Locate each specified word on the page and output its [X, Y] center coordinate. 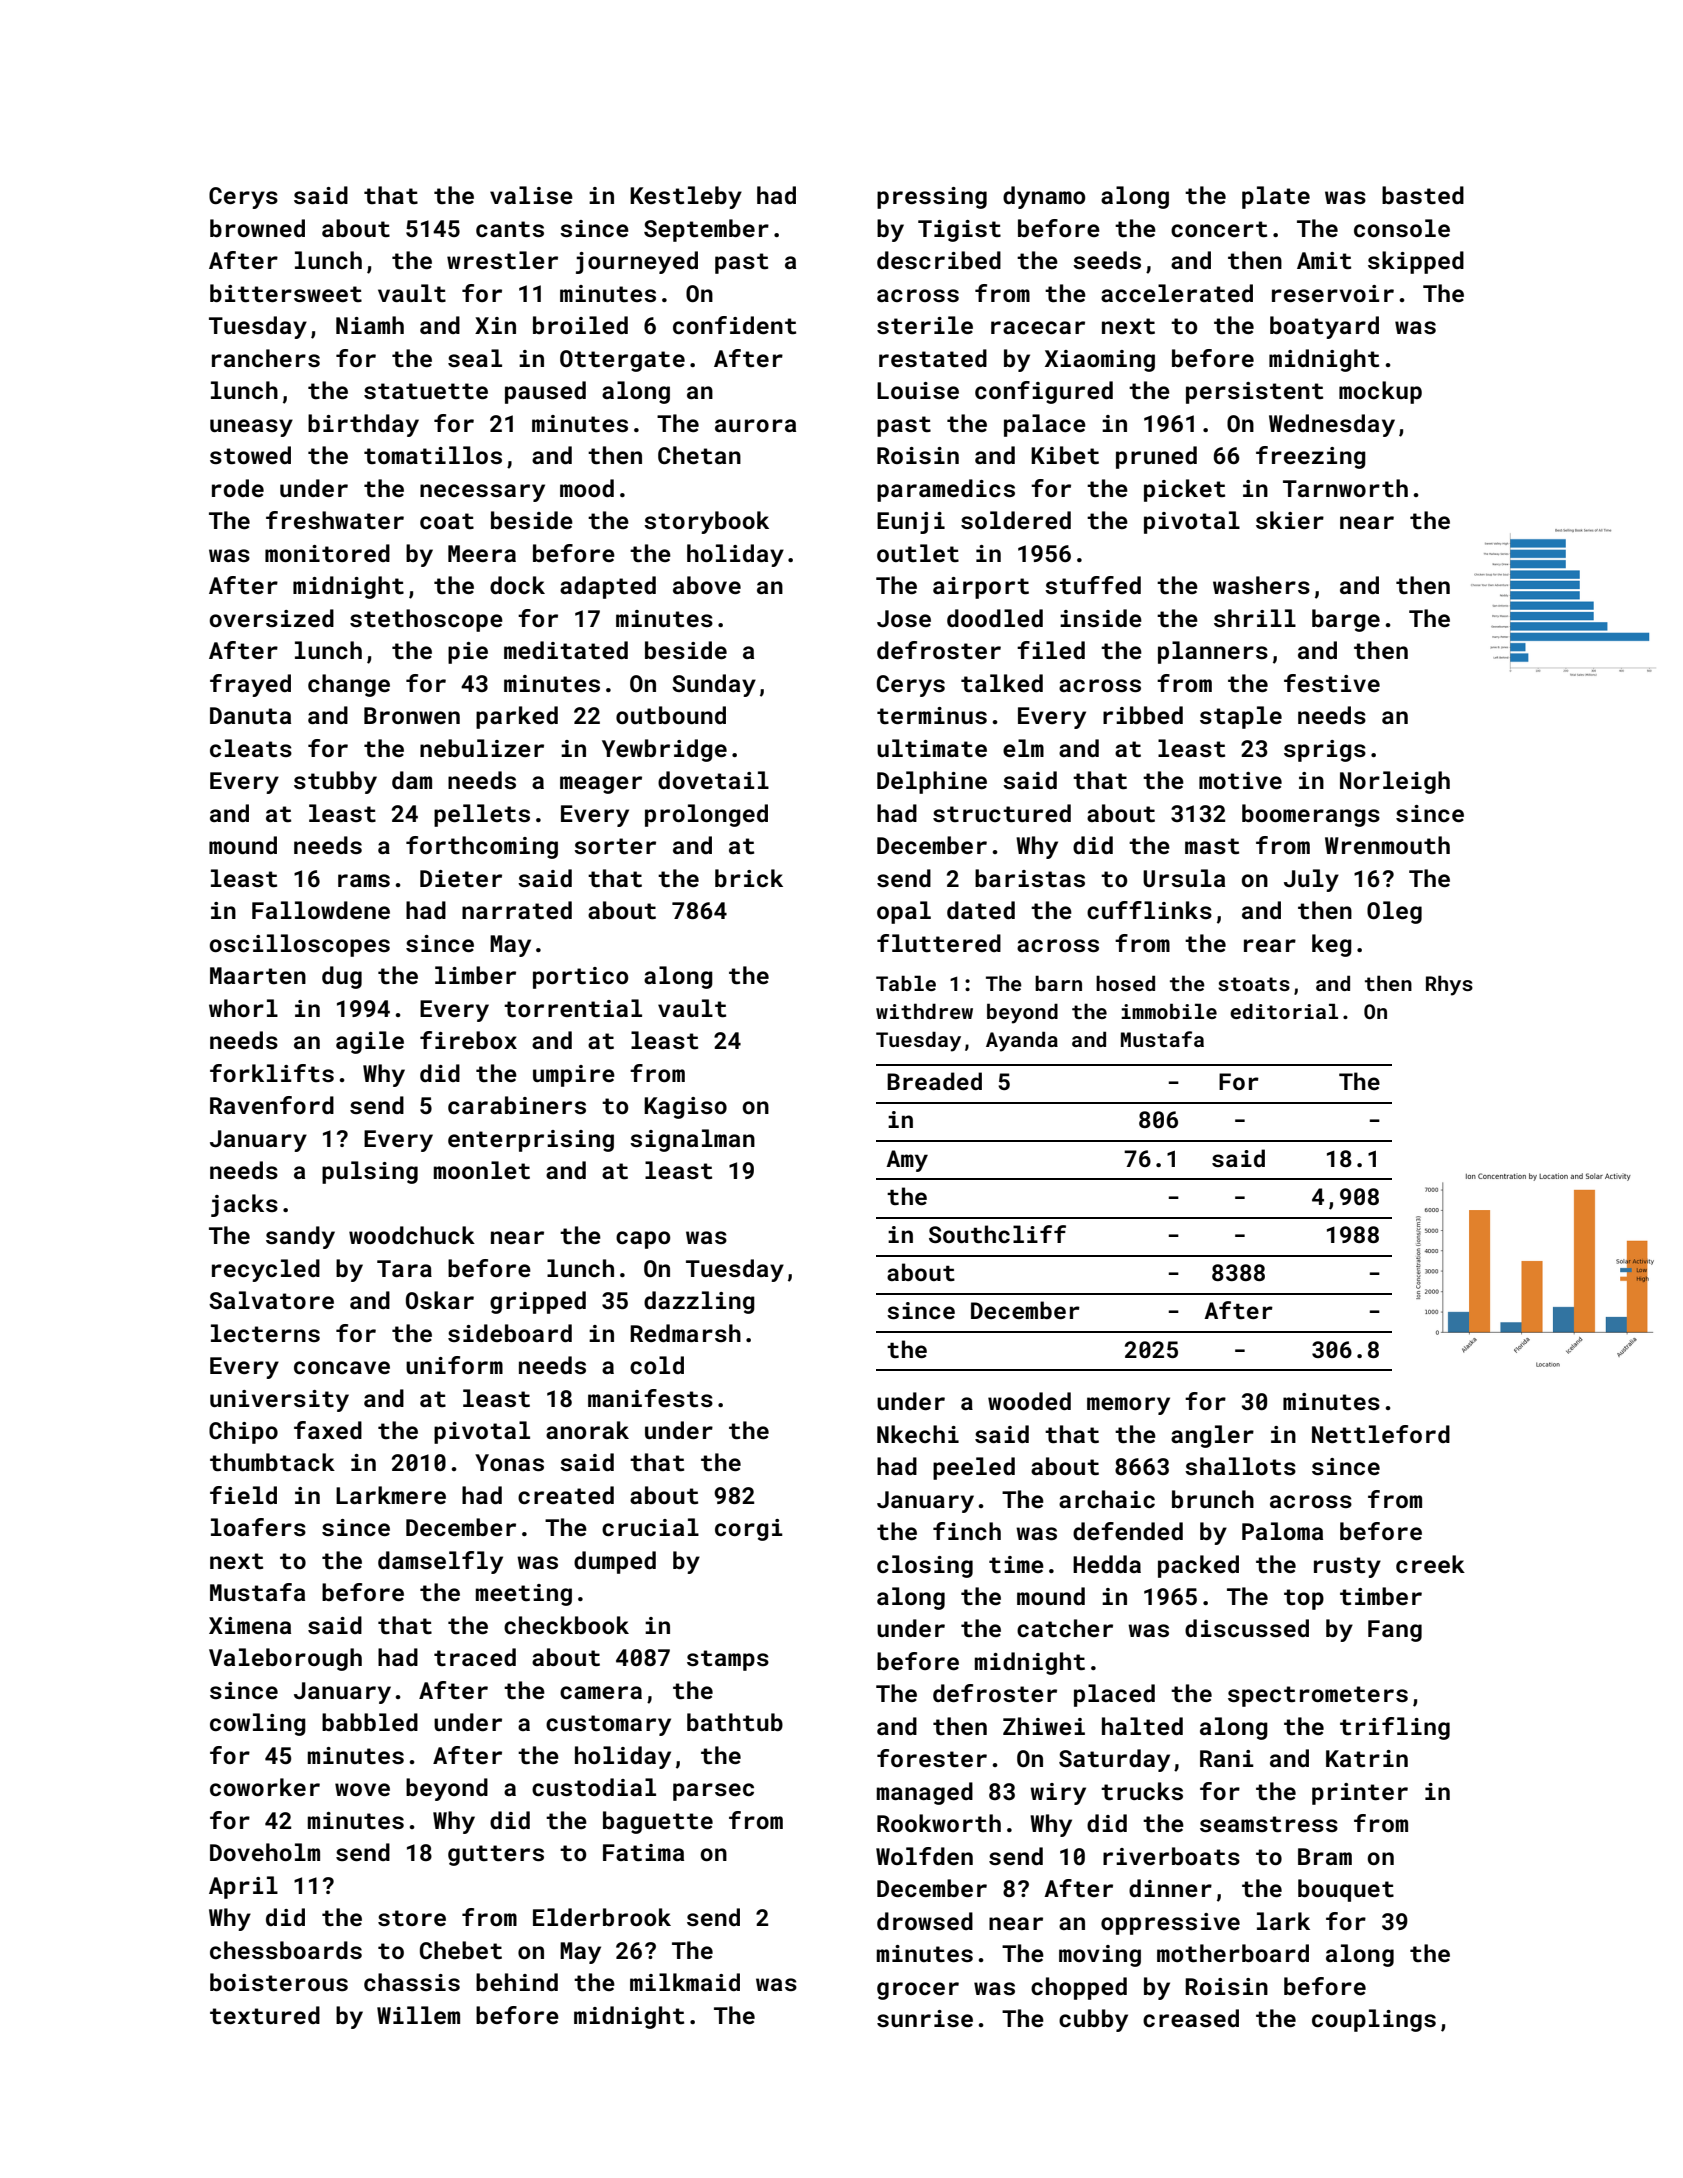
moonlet [482, 1170]
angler [1212, 1436]
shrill [1255, 618]
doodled [995, 618]
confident [734, 325]
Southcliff [997, 1234]
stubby [335, 782]
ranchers [266, 358]
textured [265, 2015]
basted [1423, 195]
